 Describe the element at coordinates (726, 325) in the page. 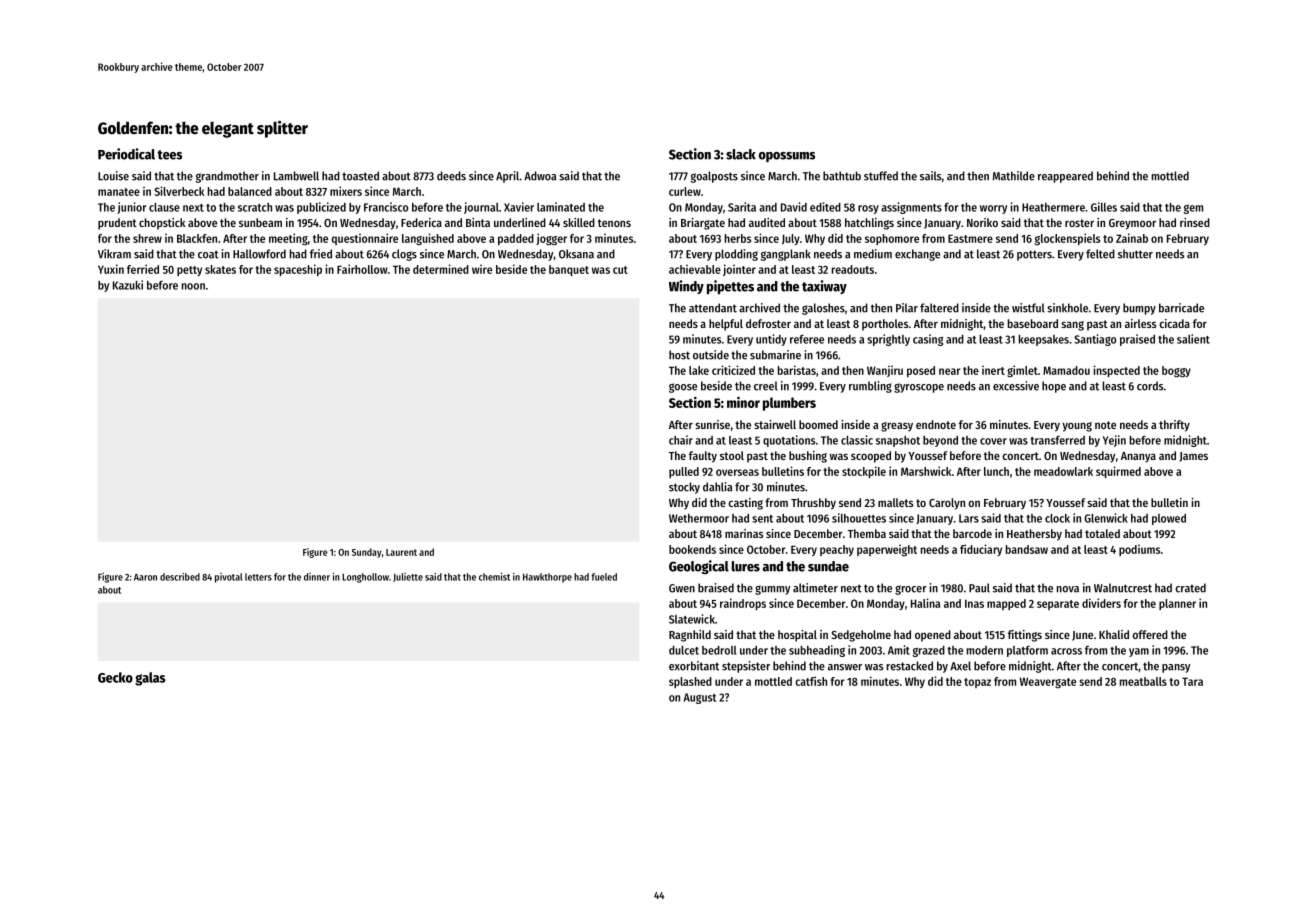

I see `helpful` at that location.
